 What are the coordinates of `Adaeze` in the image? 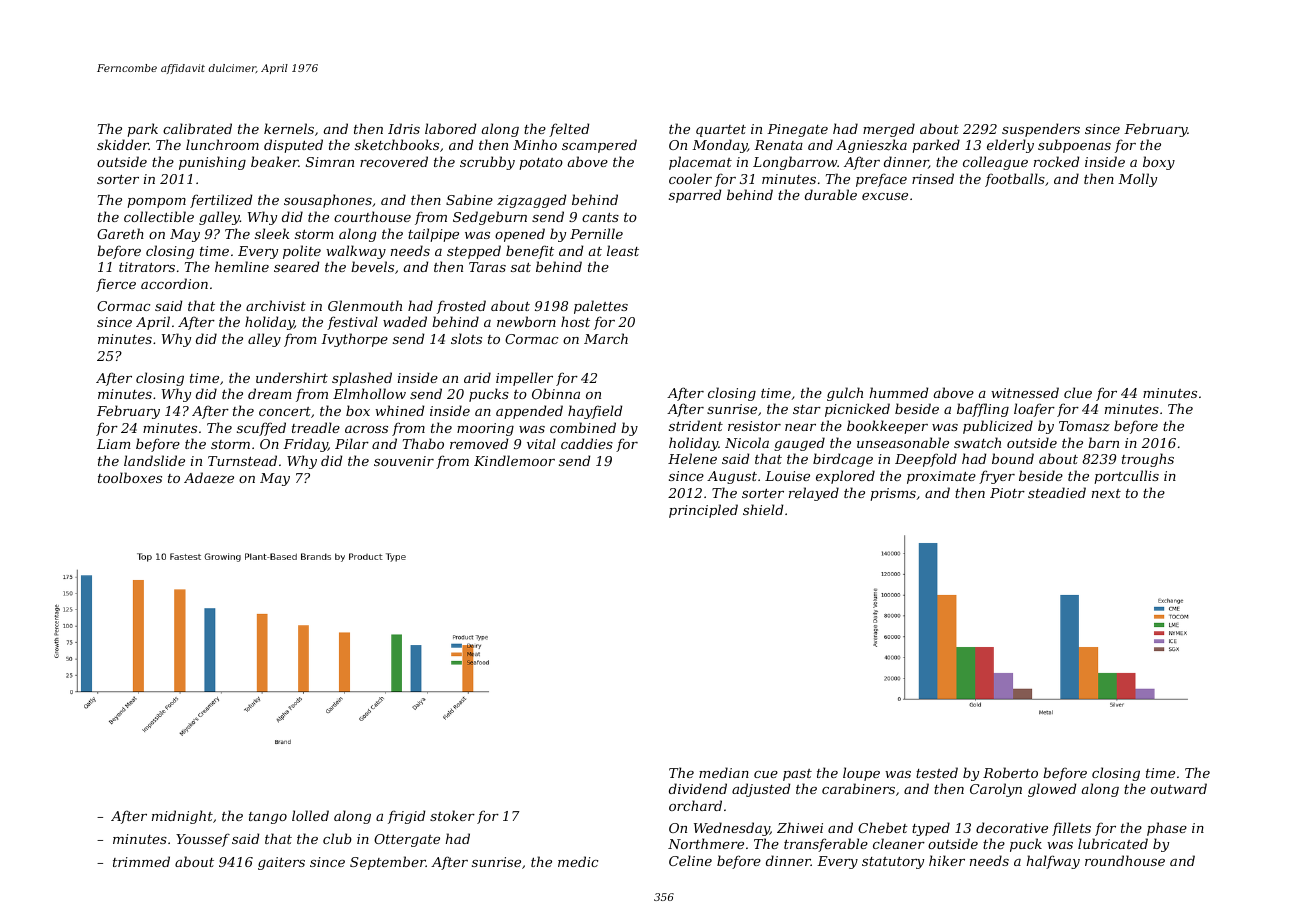 It's located at (209, 478).
